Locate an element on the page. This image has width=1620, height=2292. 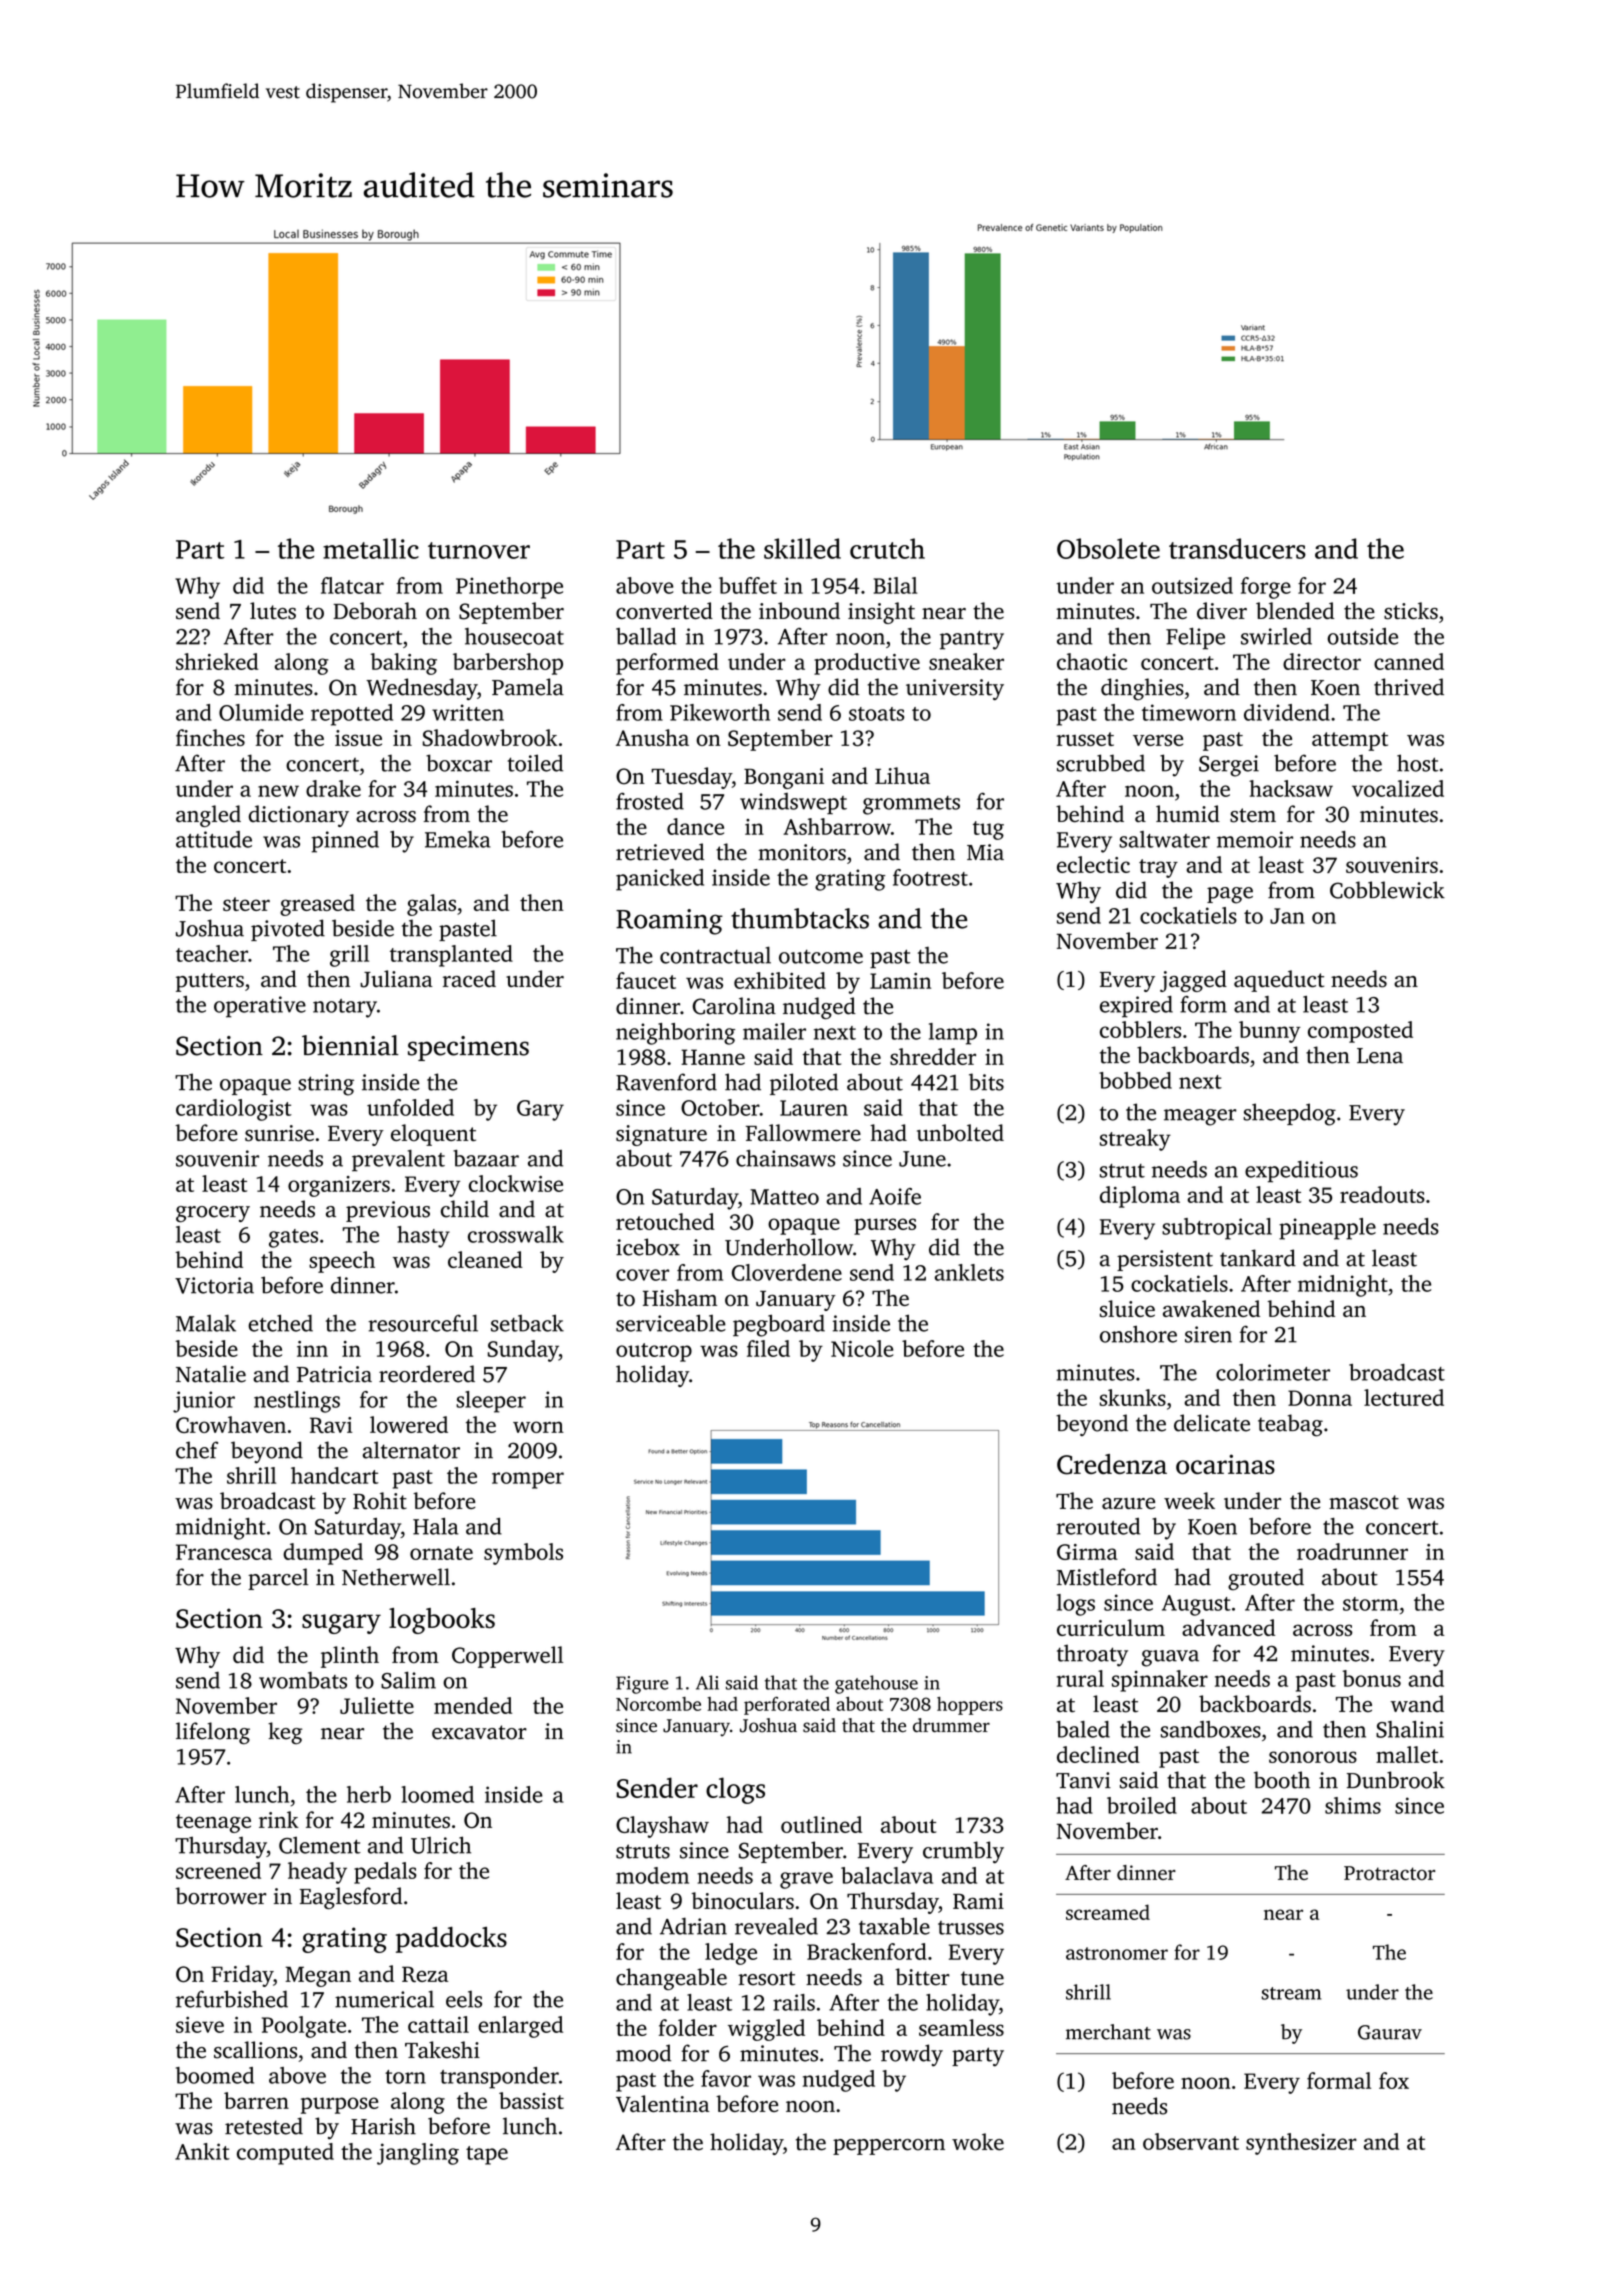
rowdy is located at coordinates (912, 2055).
